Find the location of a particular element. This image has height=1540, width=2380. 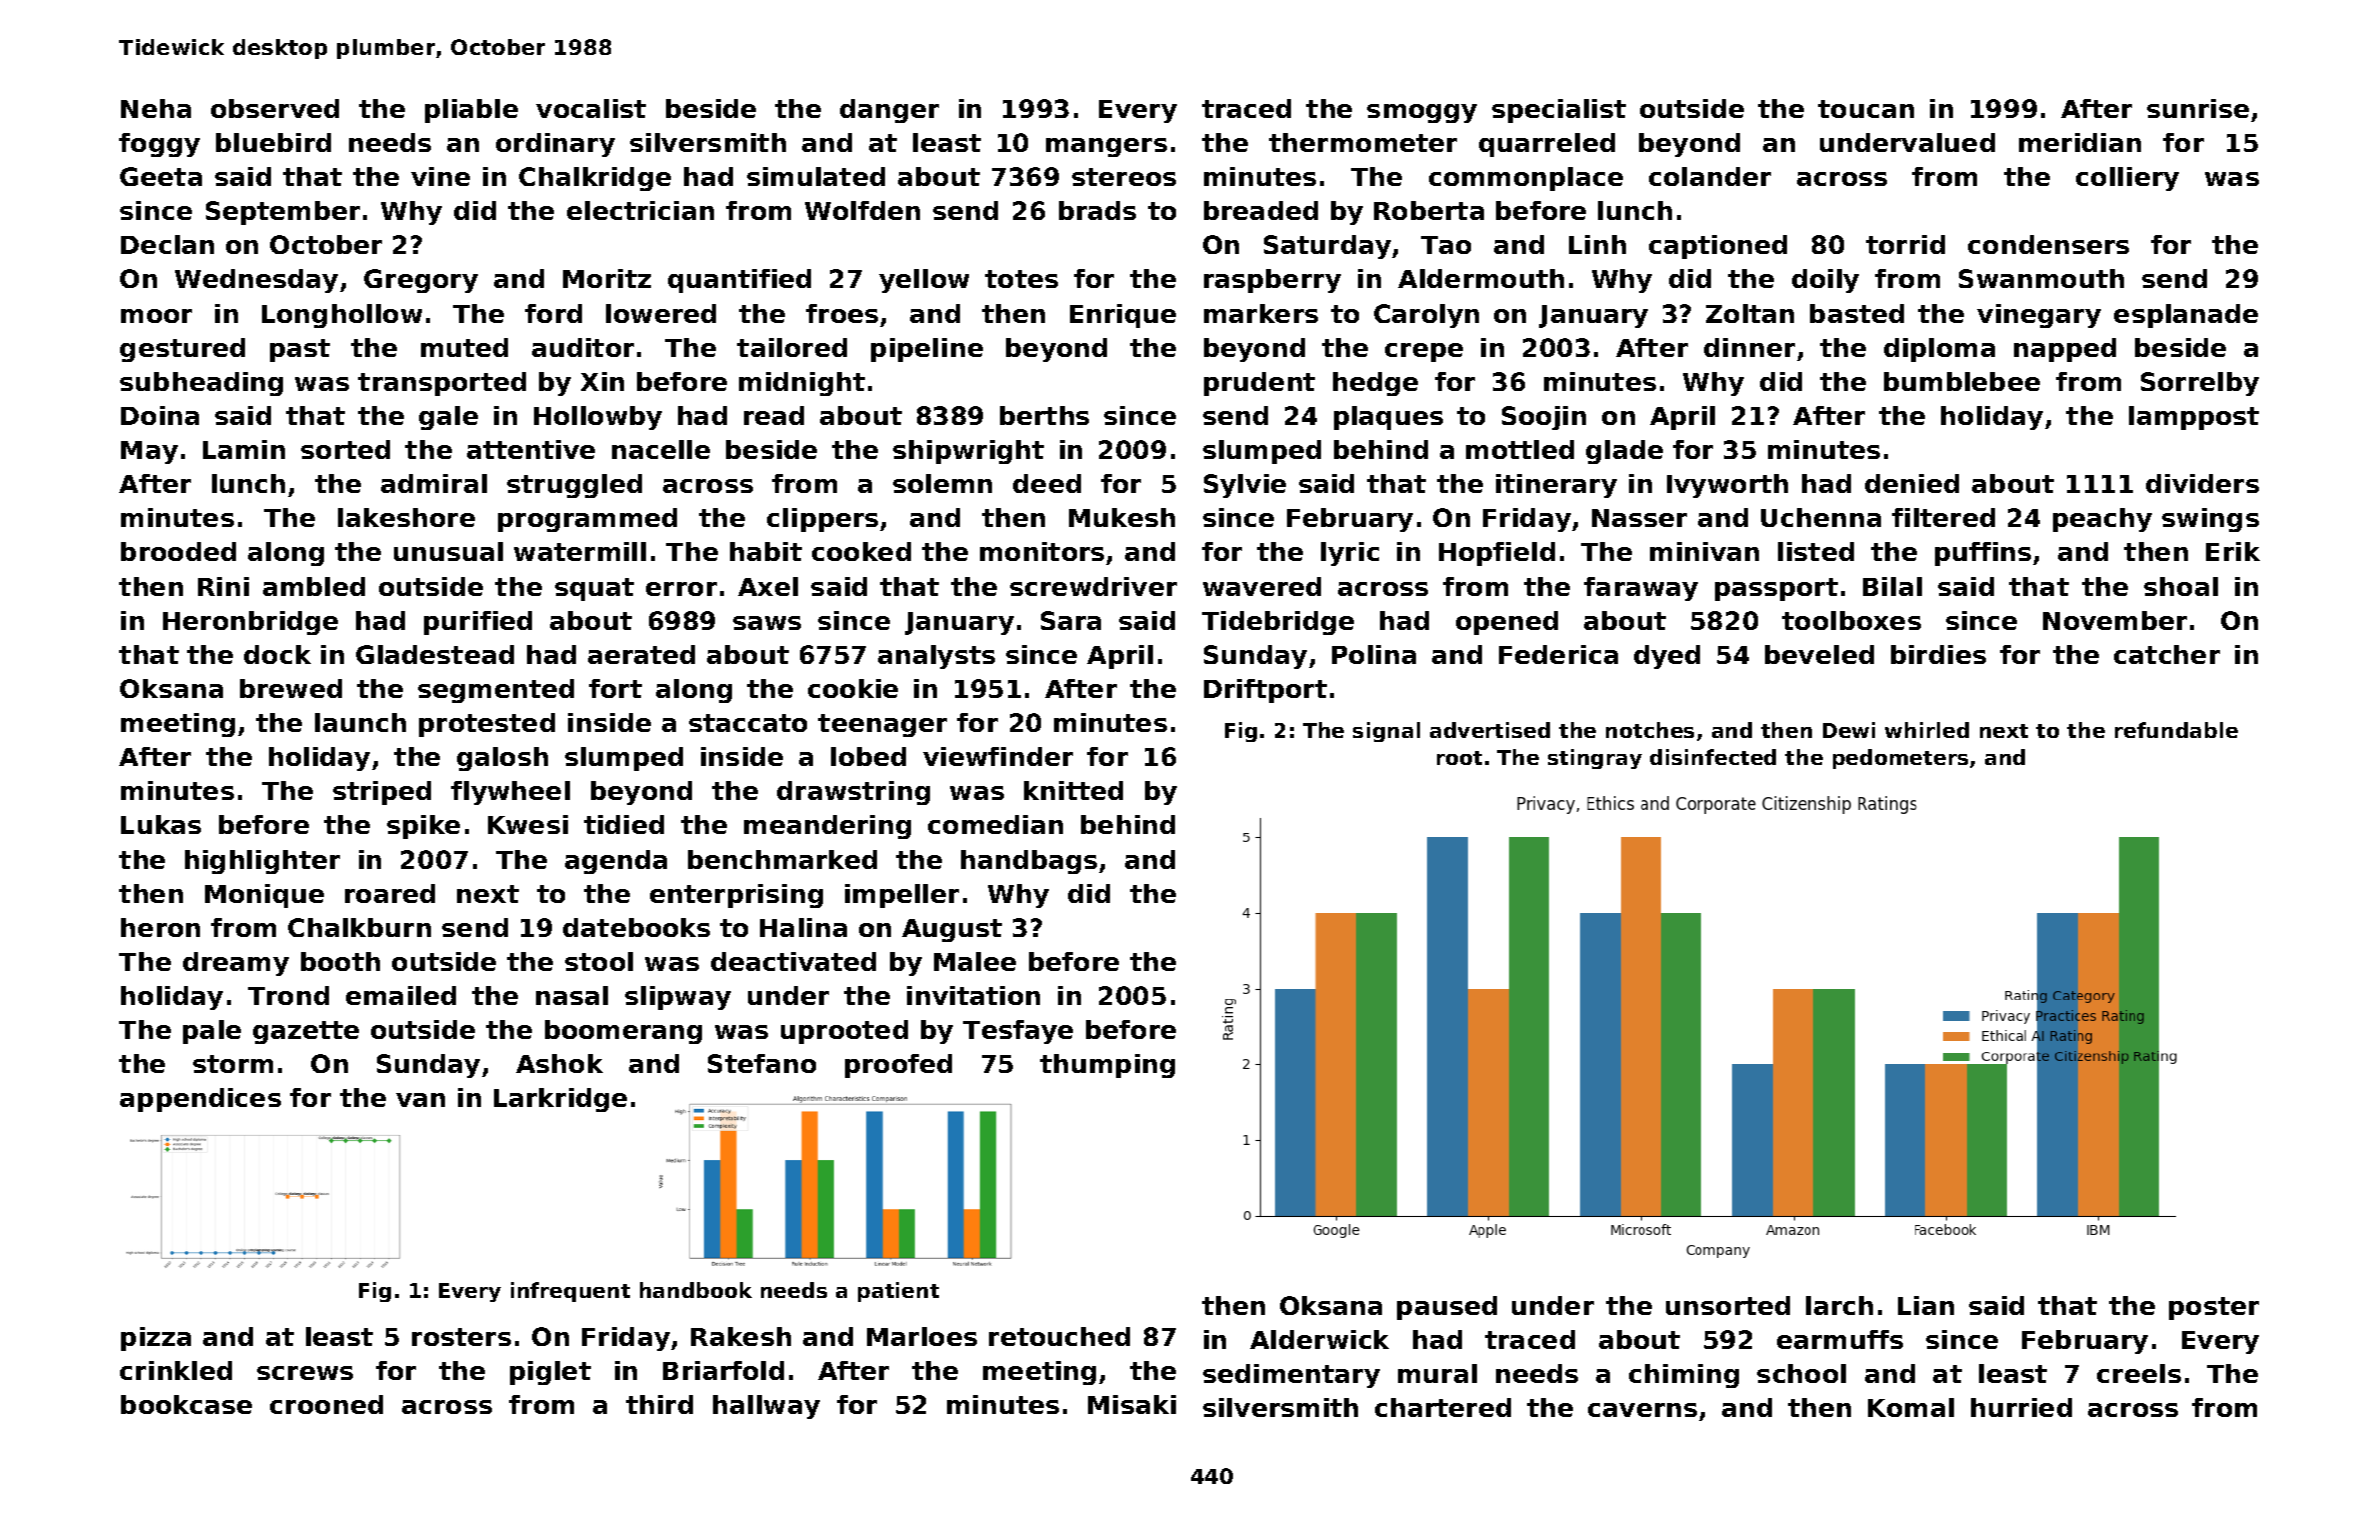

Halina is located at coordinates (803, 927).
